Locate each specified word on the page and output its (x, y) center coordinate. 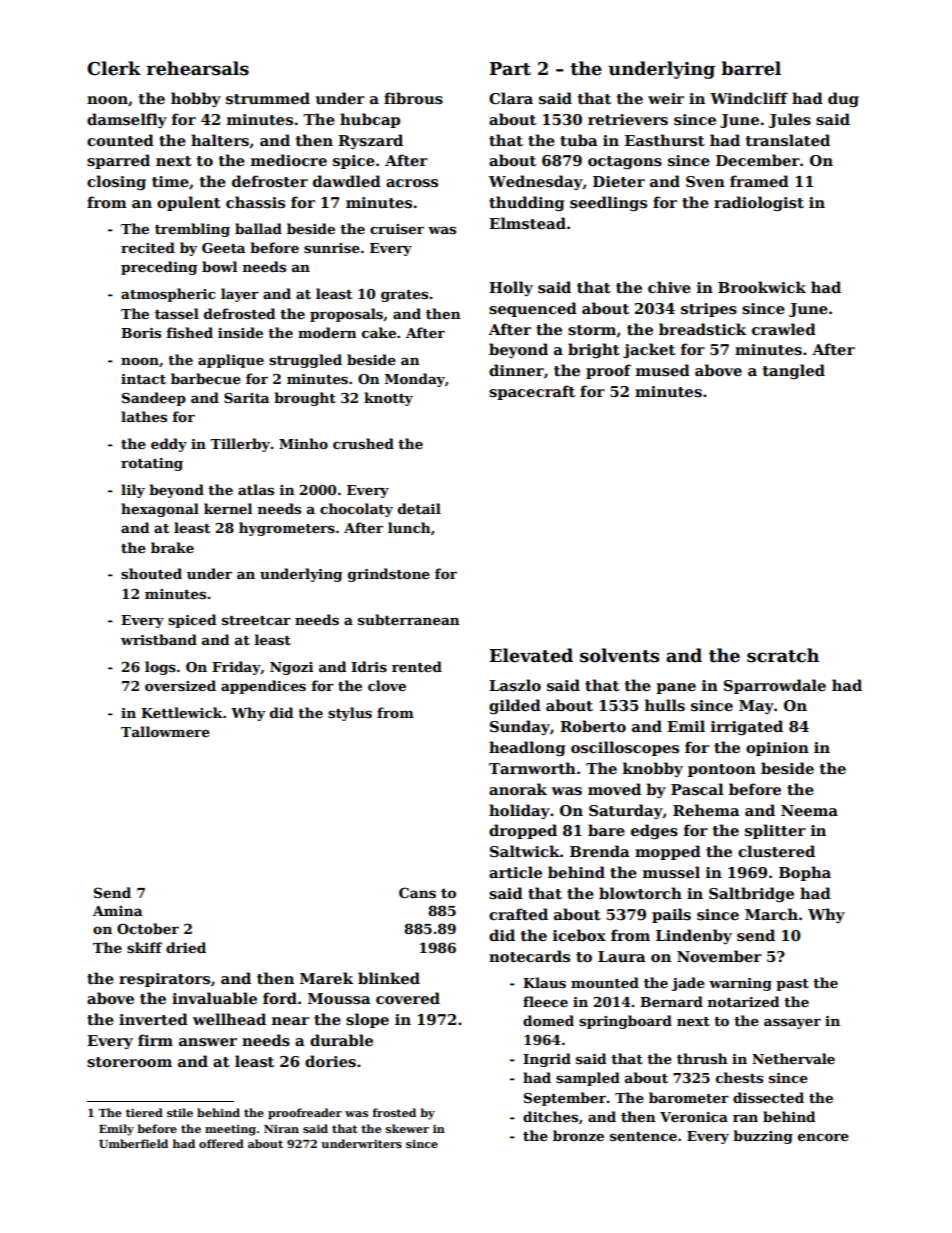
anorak (518, 789)
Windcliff (749, 98)
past (792, 985)
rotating (152, 464)
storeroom (129, 1062)
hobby (196, 99)
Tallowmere (165, 731)
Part (510, 69)
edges (654, 831)
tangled (794, 371)
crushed (363, 443)
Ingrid (547, 1060)
